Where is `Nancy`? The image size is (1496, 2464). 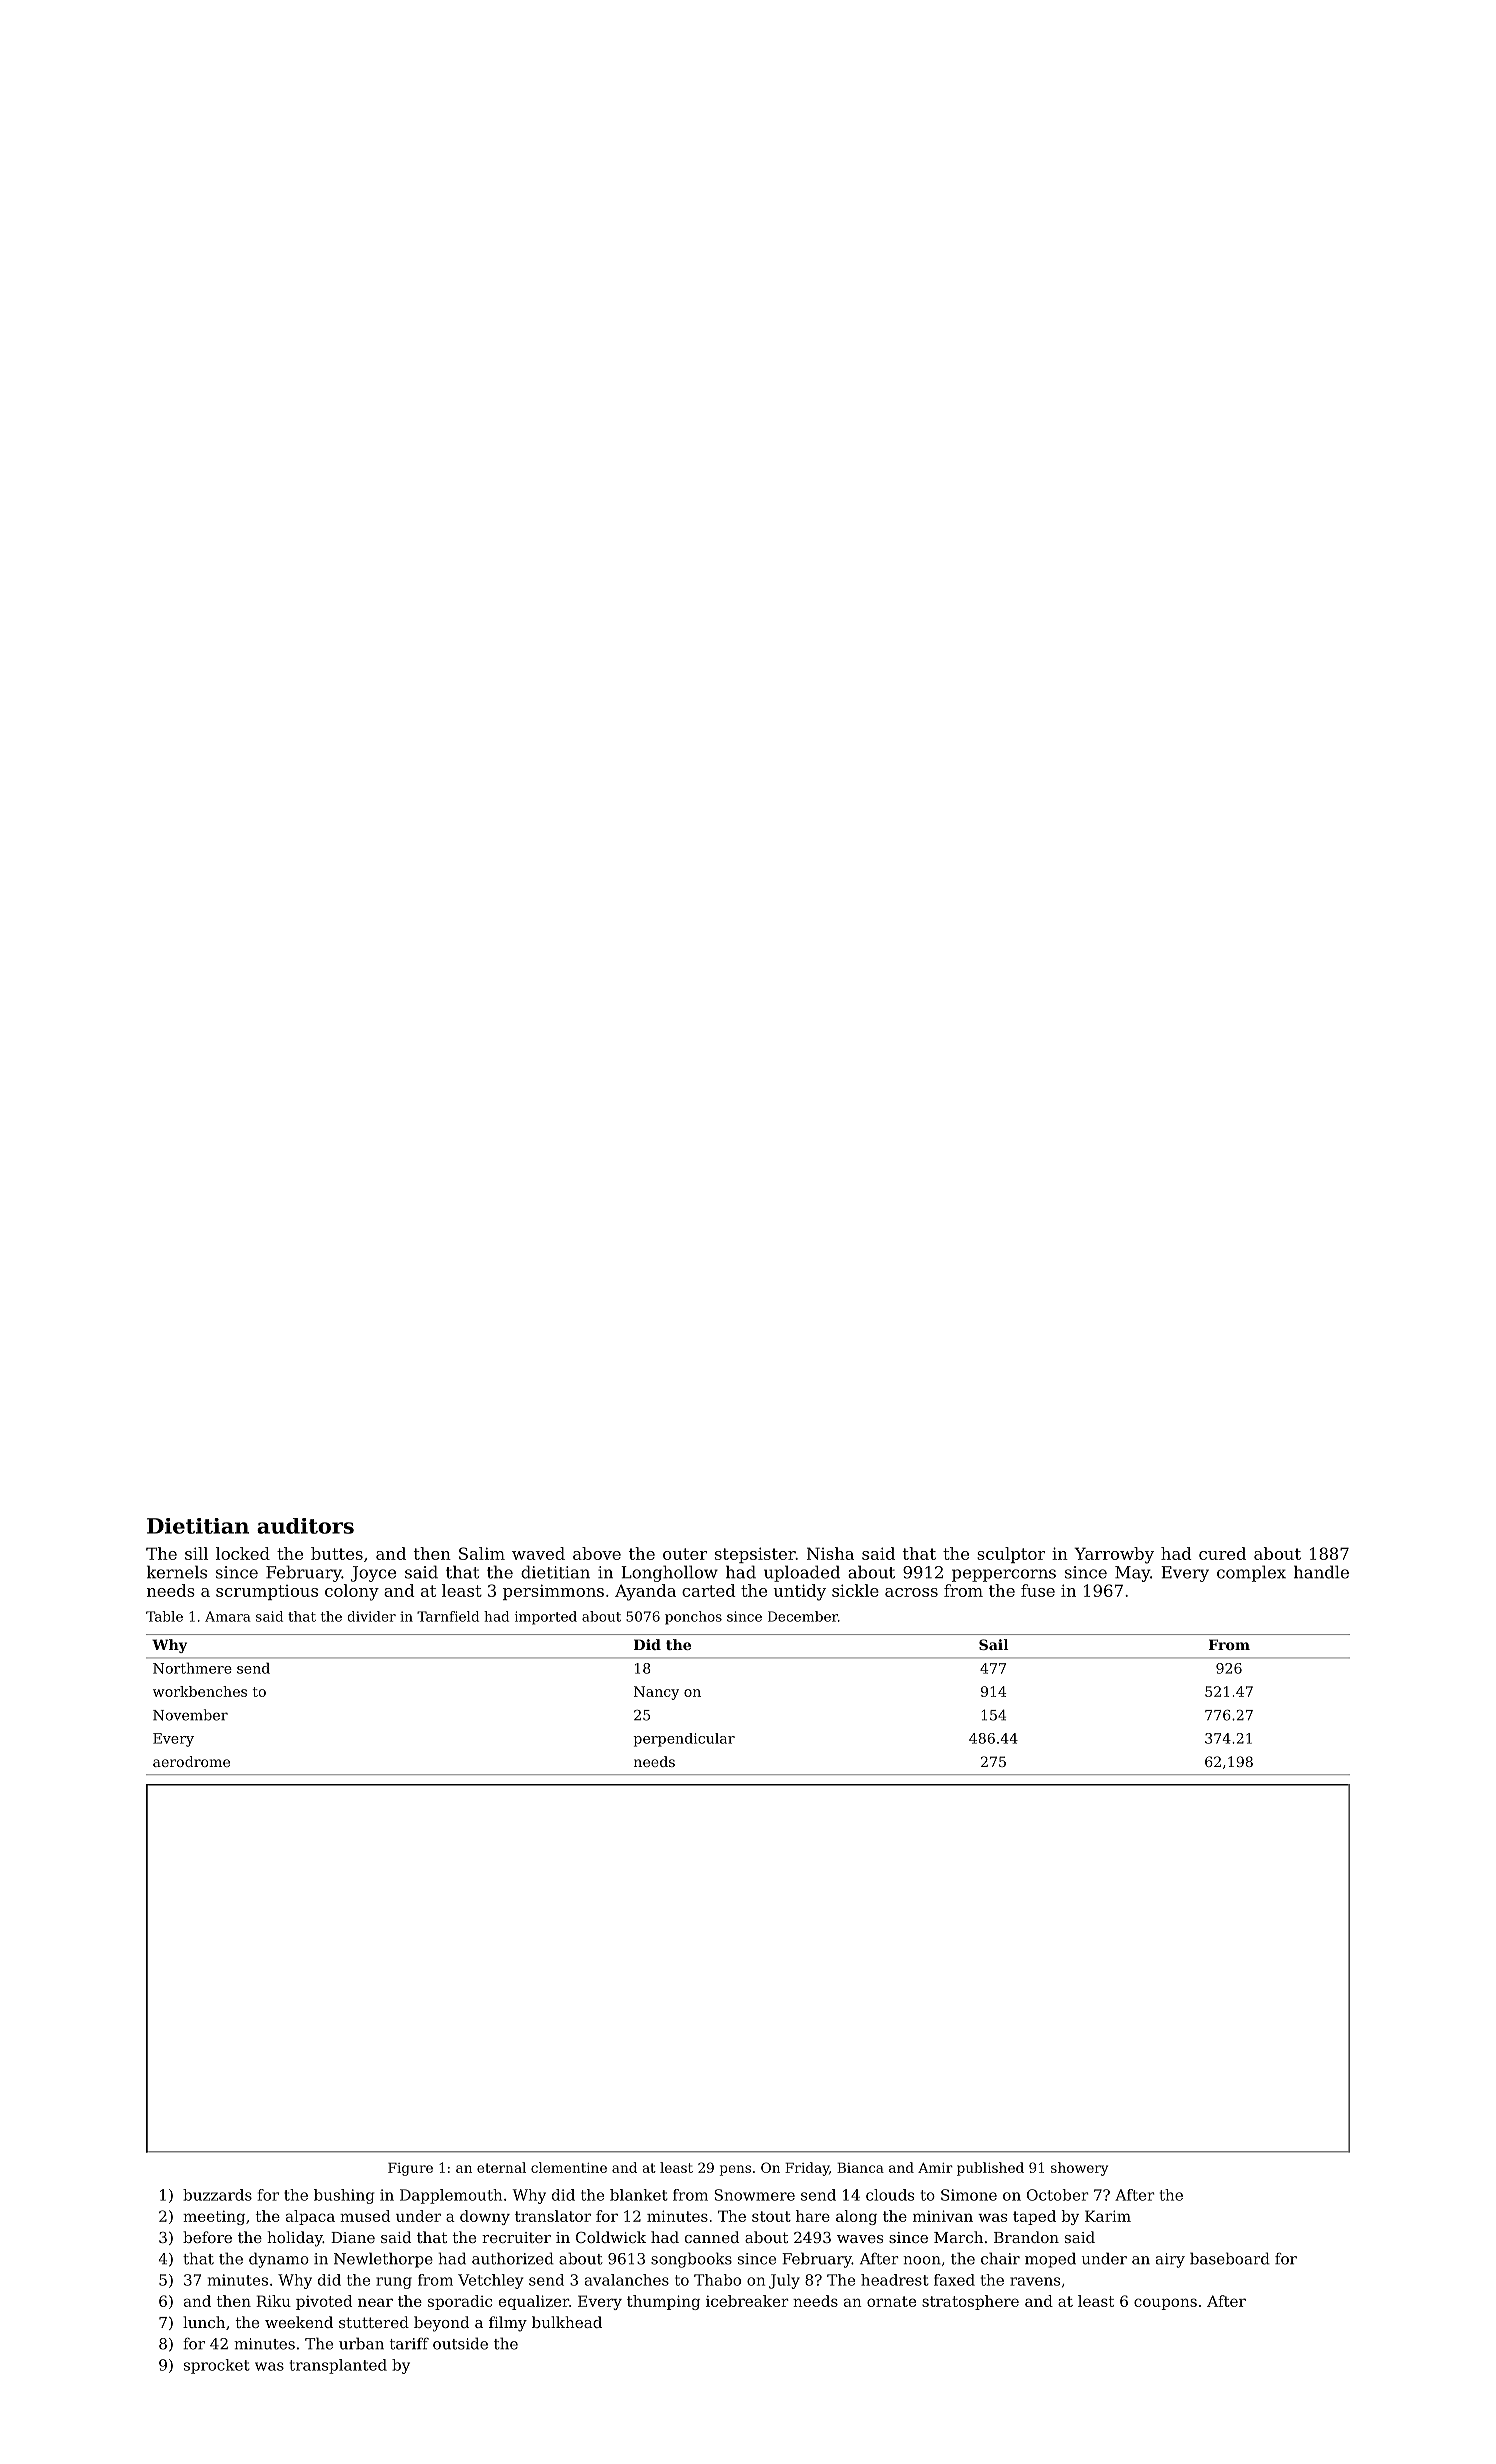 Nancy is located at coordinates (656, 1693).
